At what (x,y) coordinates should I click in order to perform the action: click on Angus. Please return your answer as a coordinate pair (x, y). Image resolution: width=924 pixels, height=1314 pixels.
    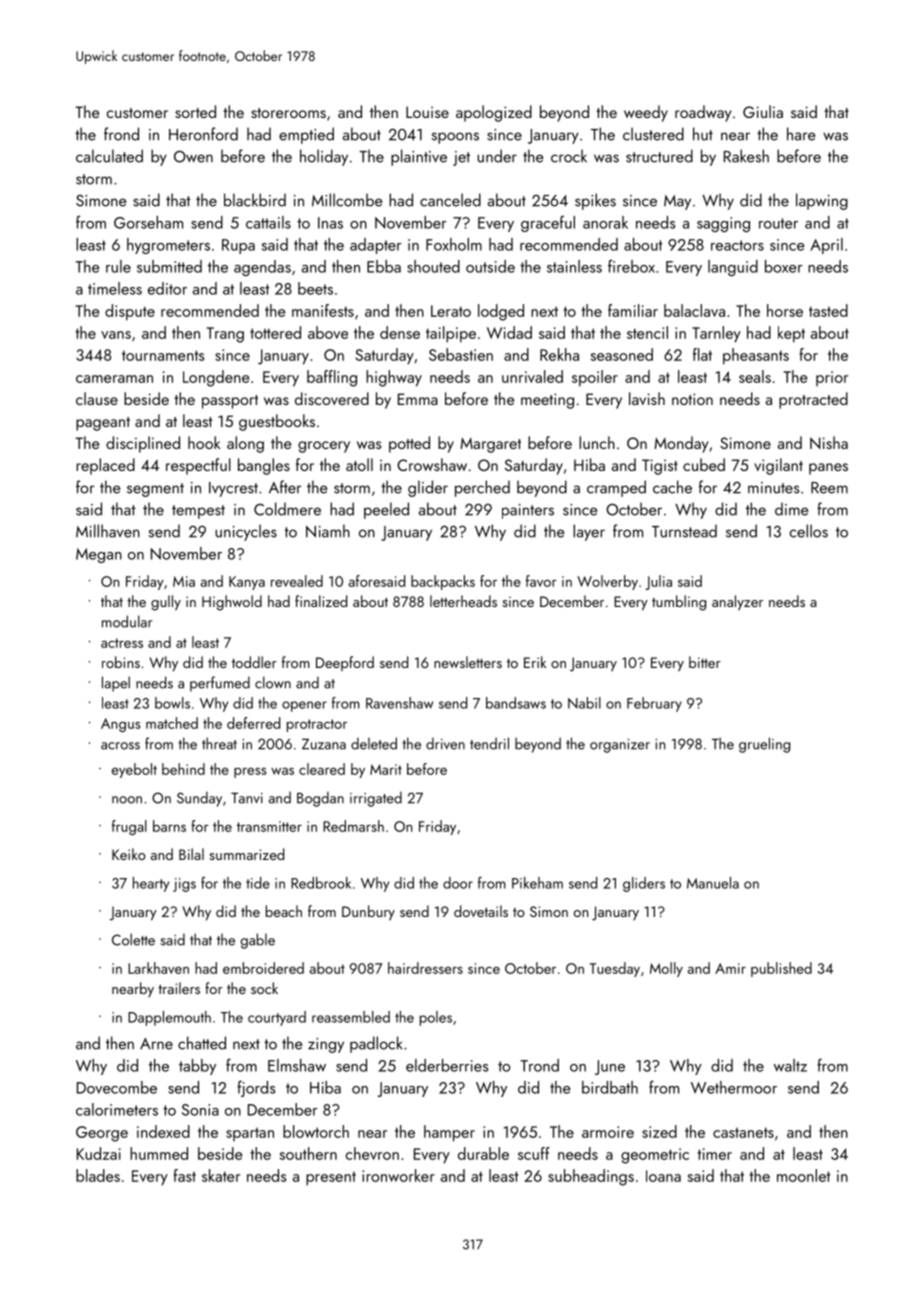
    Looking at the image, I should click on (121, 725).
